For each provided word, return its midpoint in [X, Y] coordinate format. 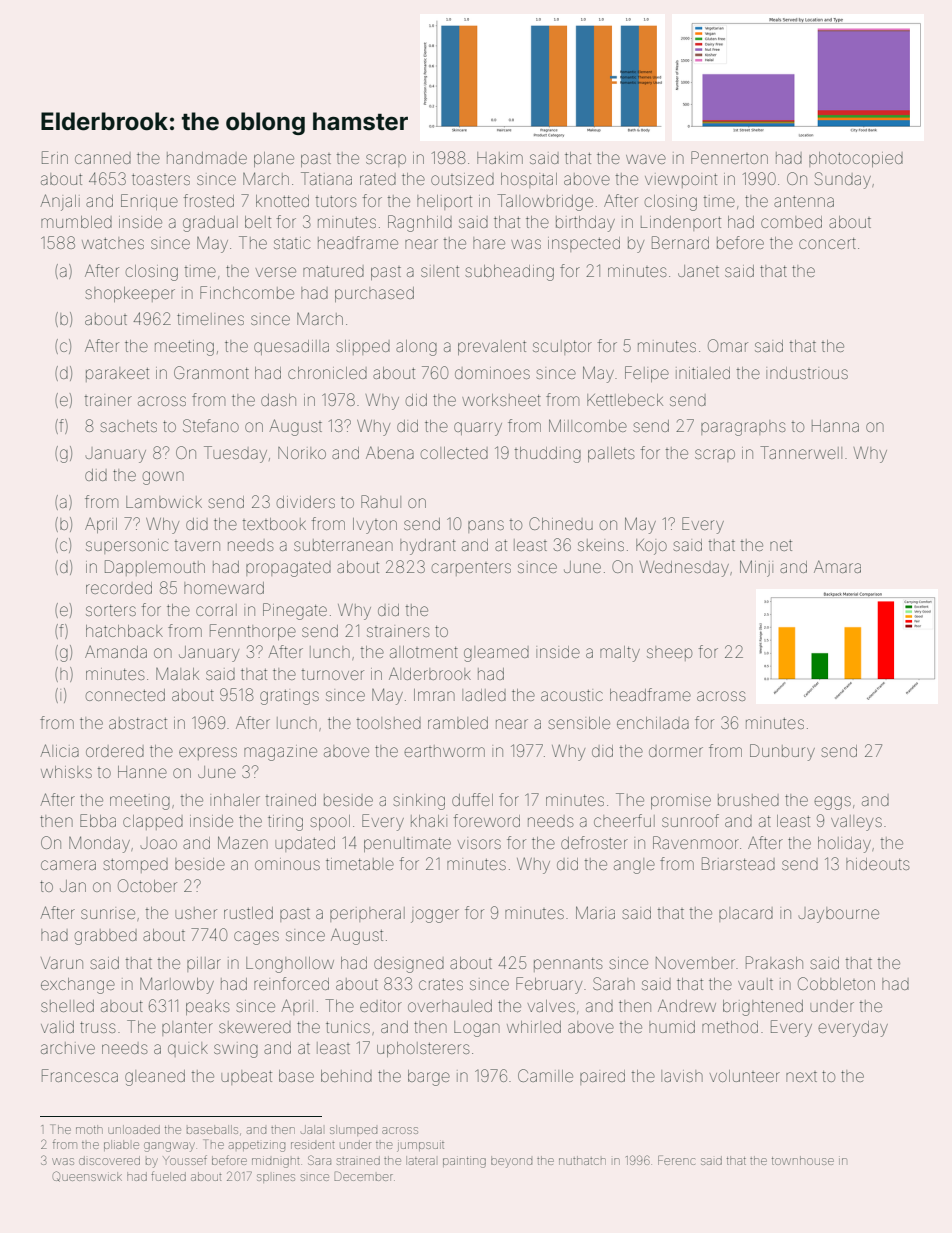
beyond [511, 1162]
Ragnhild [420, 223]
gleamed [496, 654]
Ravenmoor [696, 842]
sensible [579, 723]
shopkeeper [130, 294]
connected [125, 695]
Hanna [835, 426]
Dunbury [782, 752]
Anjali [60, 202]
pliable [121, 1145]
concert [827, 243]
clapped [153, 822]
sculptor [562, 347]
